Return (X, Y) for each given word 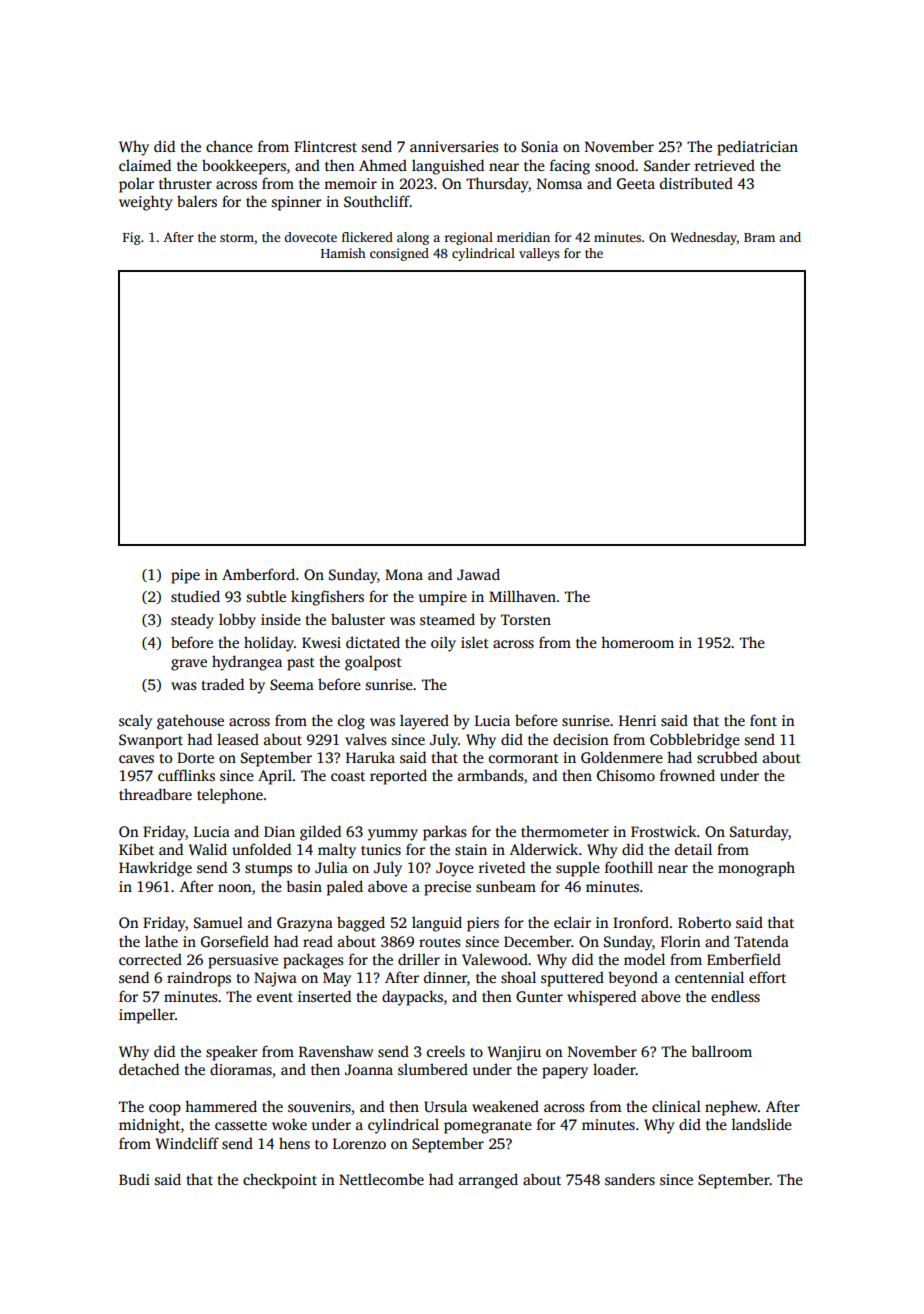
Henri (637, 720)
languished (448, 167)
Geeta (636, 183)
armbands (491, 775)
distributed (696, 183)
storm (237, 238)
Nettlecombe (381, 1179)
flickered (367, 237)
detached (149, 1069)
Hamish (343, 253)
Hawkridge (155, 869)
